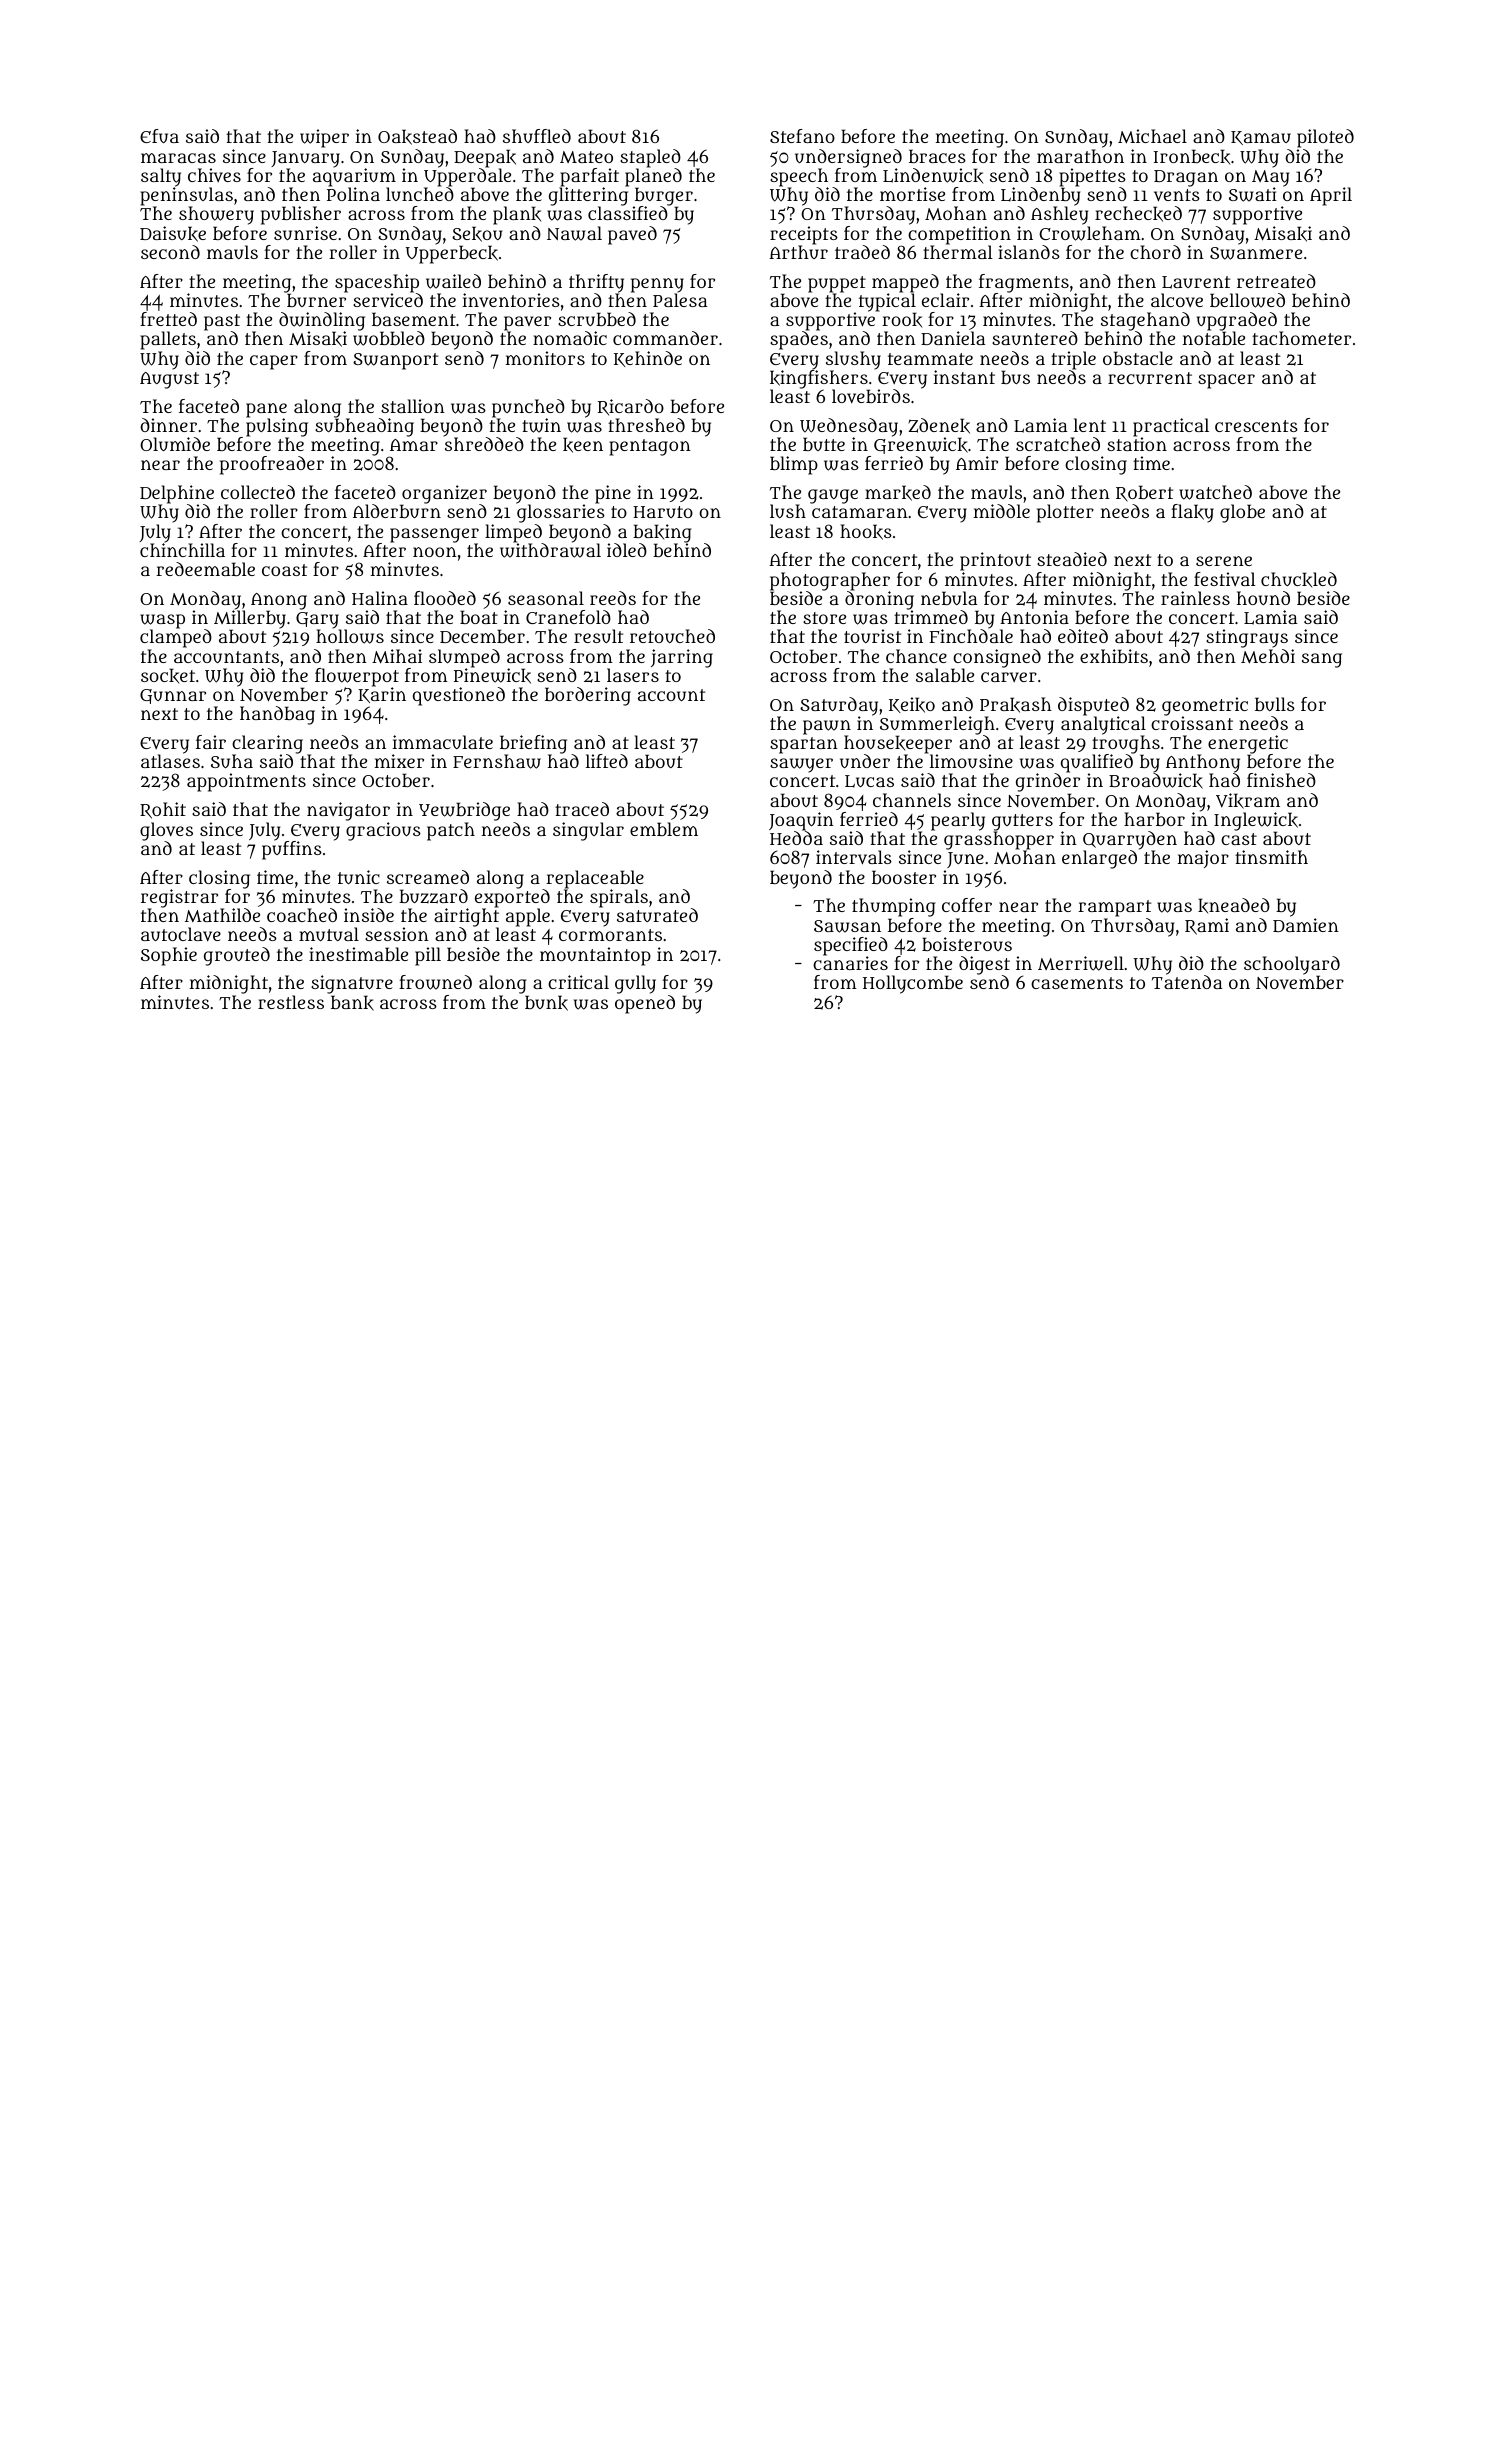  What do you see at coordinates (1152, 136) in the image?
I see `Michael` at bounding box center [1152, 136].
